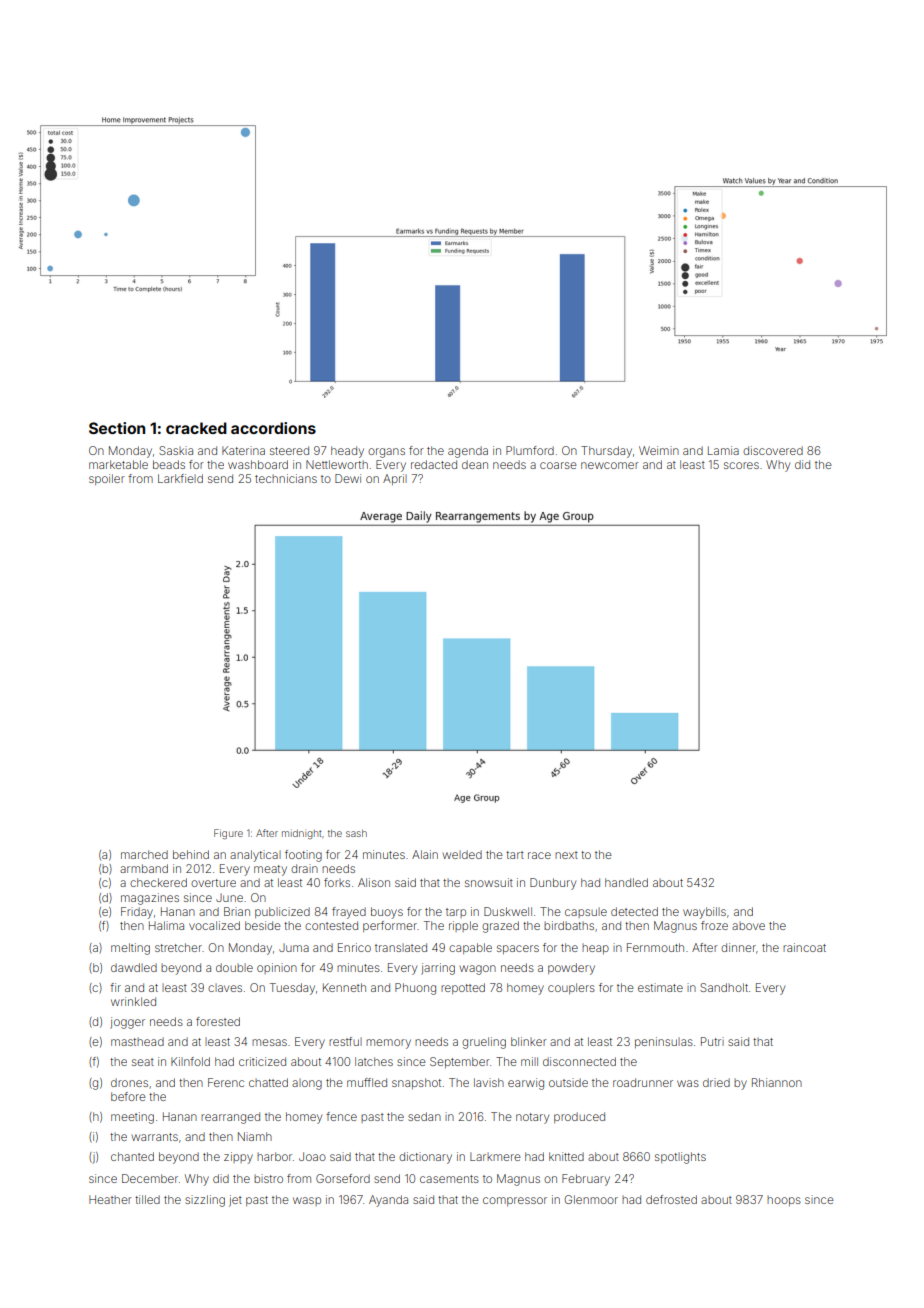 The height and width of the screenshot is (1308, 924). Describe the element at coordinates (424, 1116) in the screenshot. I see `sedan` at that location.
